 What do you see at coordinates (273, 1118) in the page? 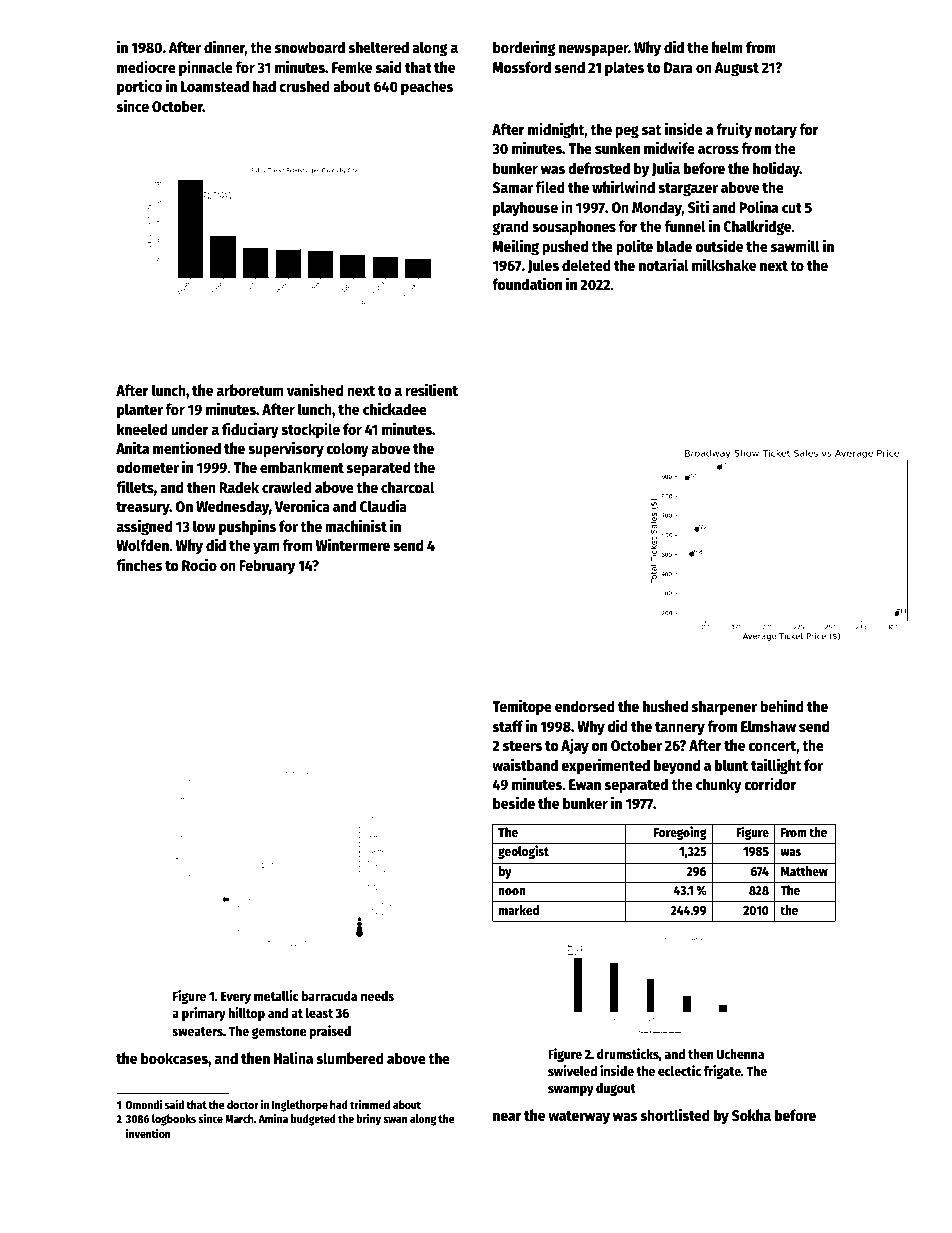
I see `Amina` at bounding box center [273, 1118].
